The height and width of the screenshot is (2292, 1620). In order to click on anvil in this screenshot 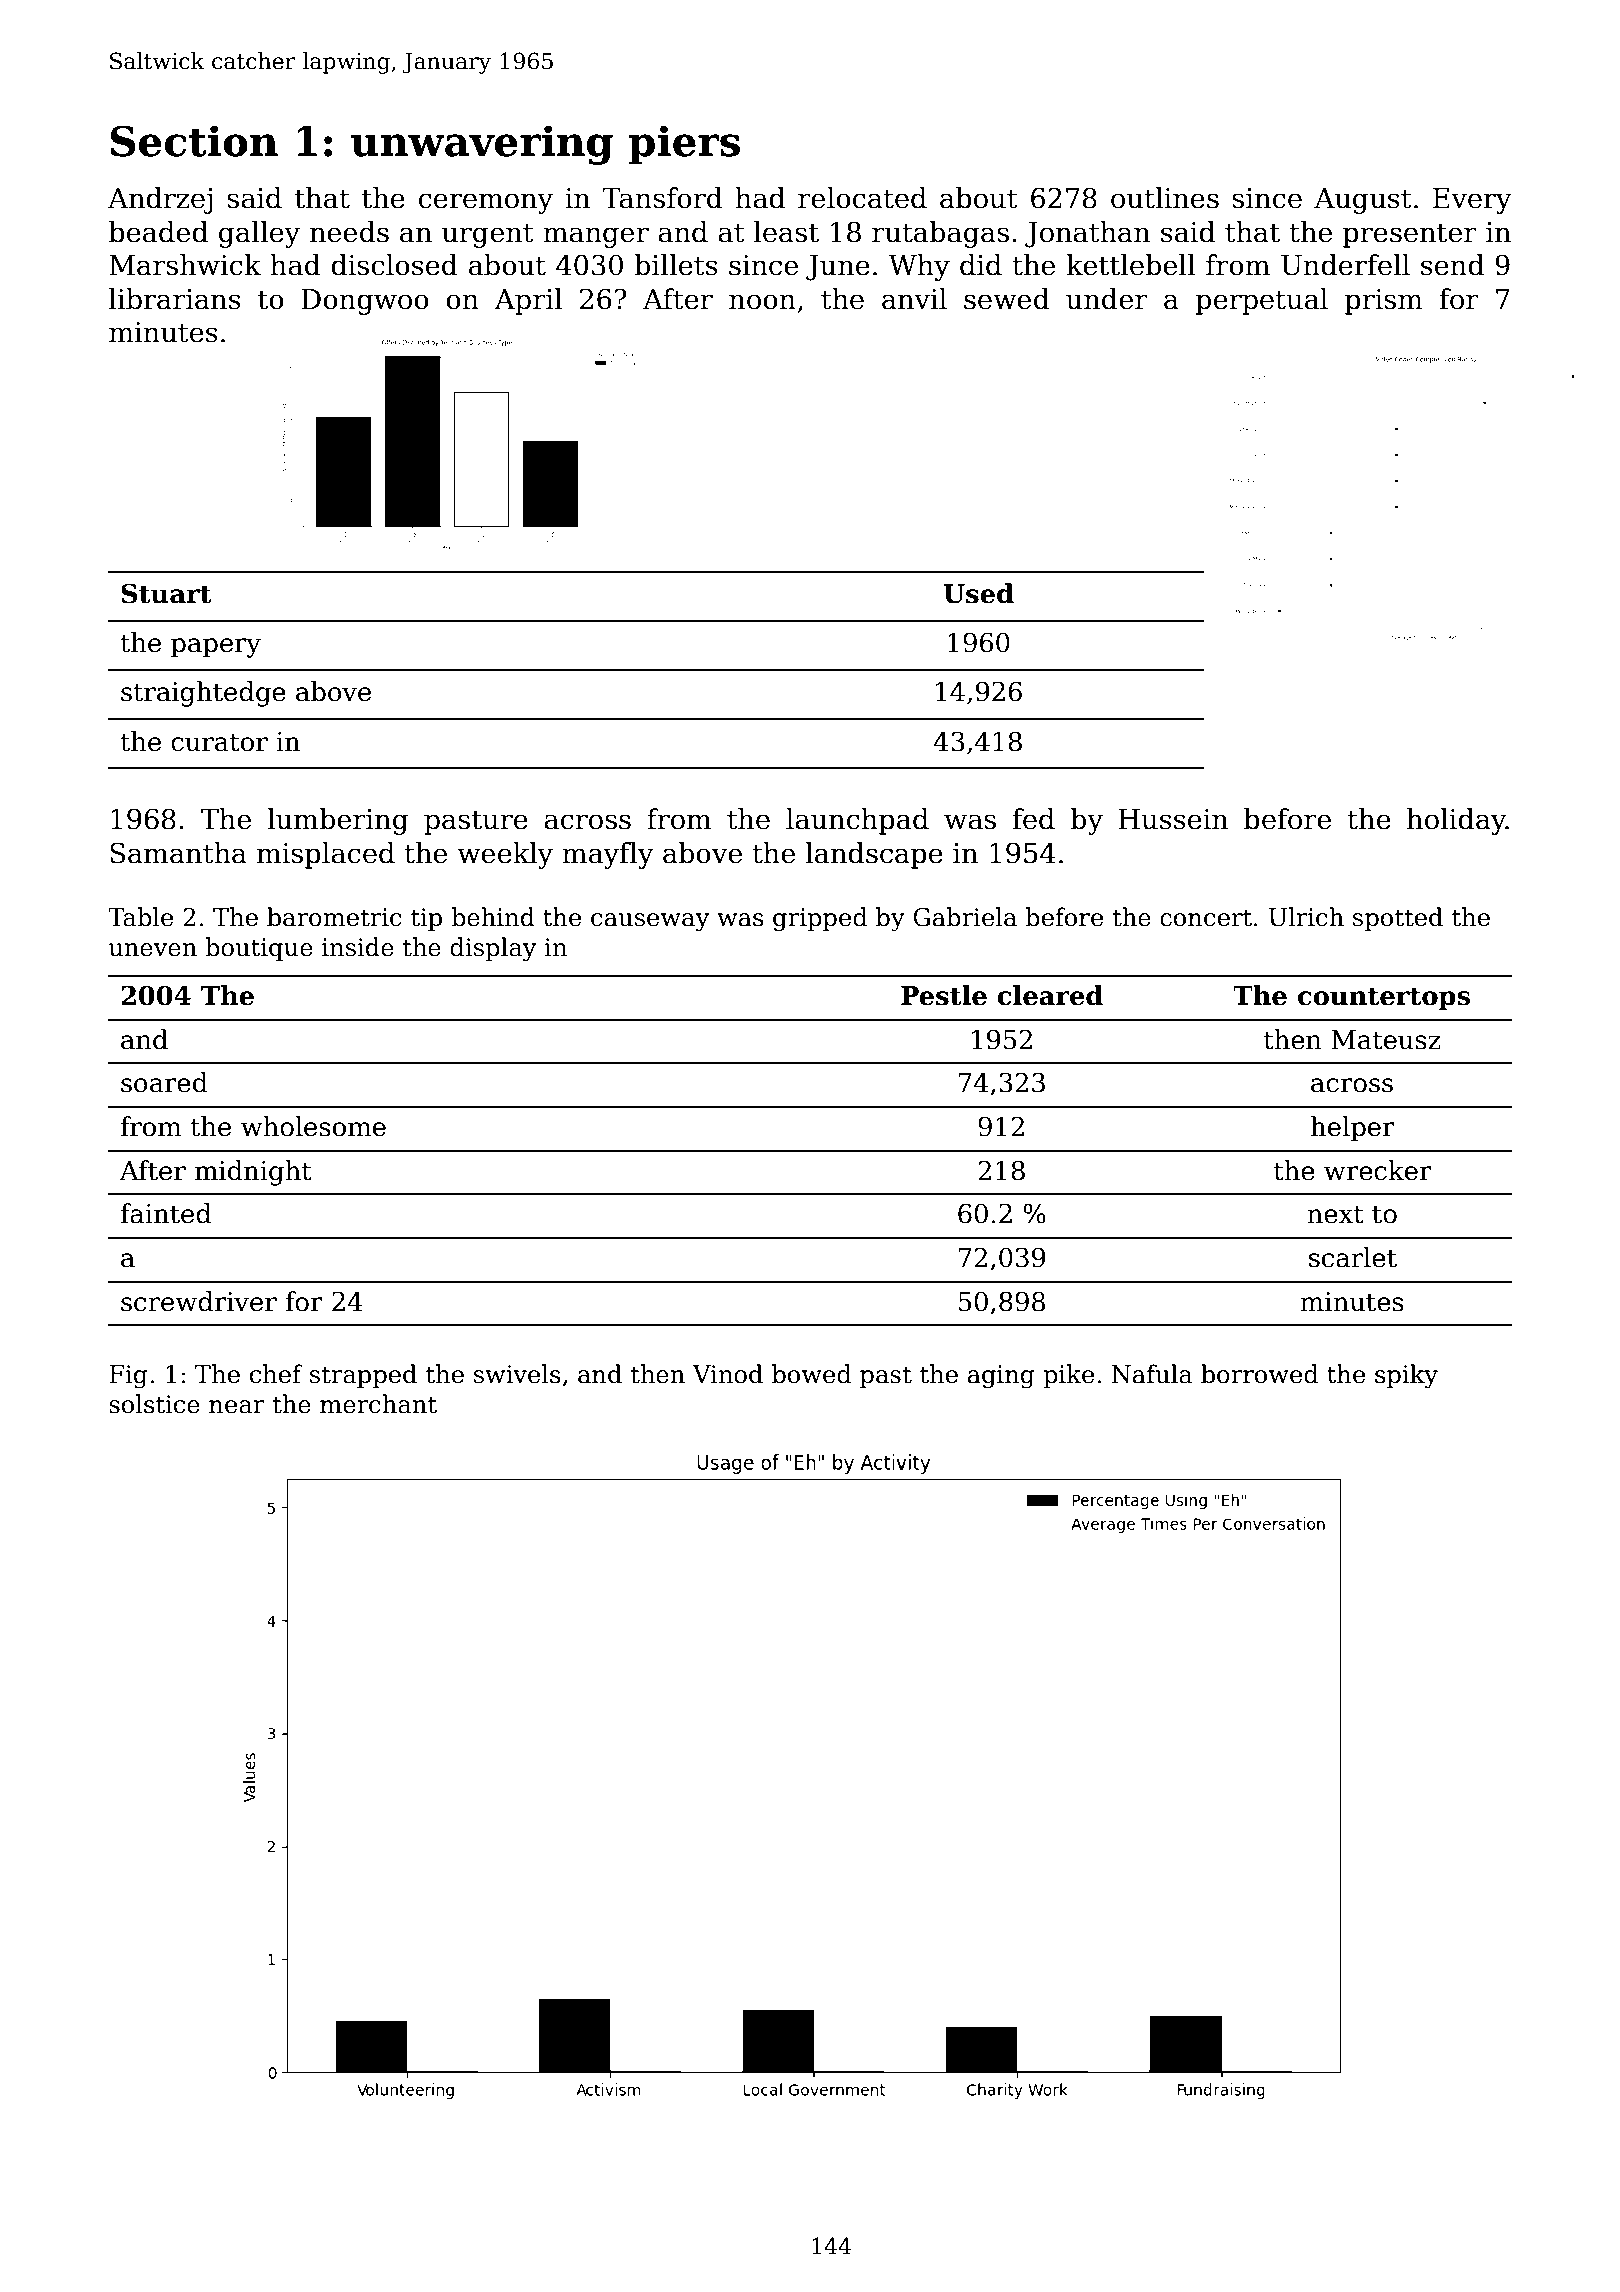, I will do `click(914, 299)`.
